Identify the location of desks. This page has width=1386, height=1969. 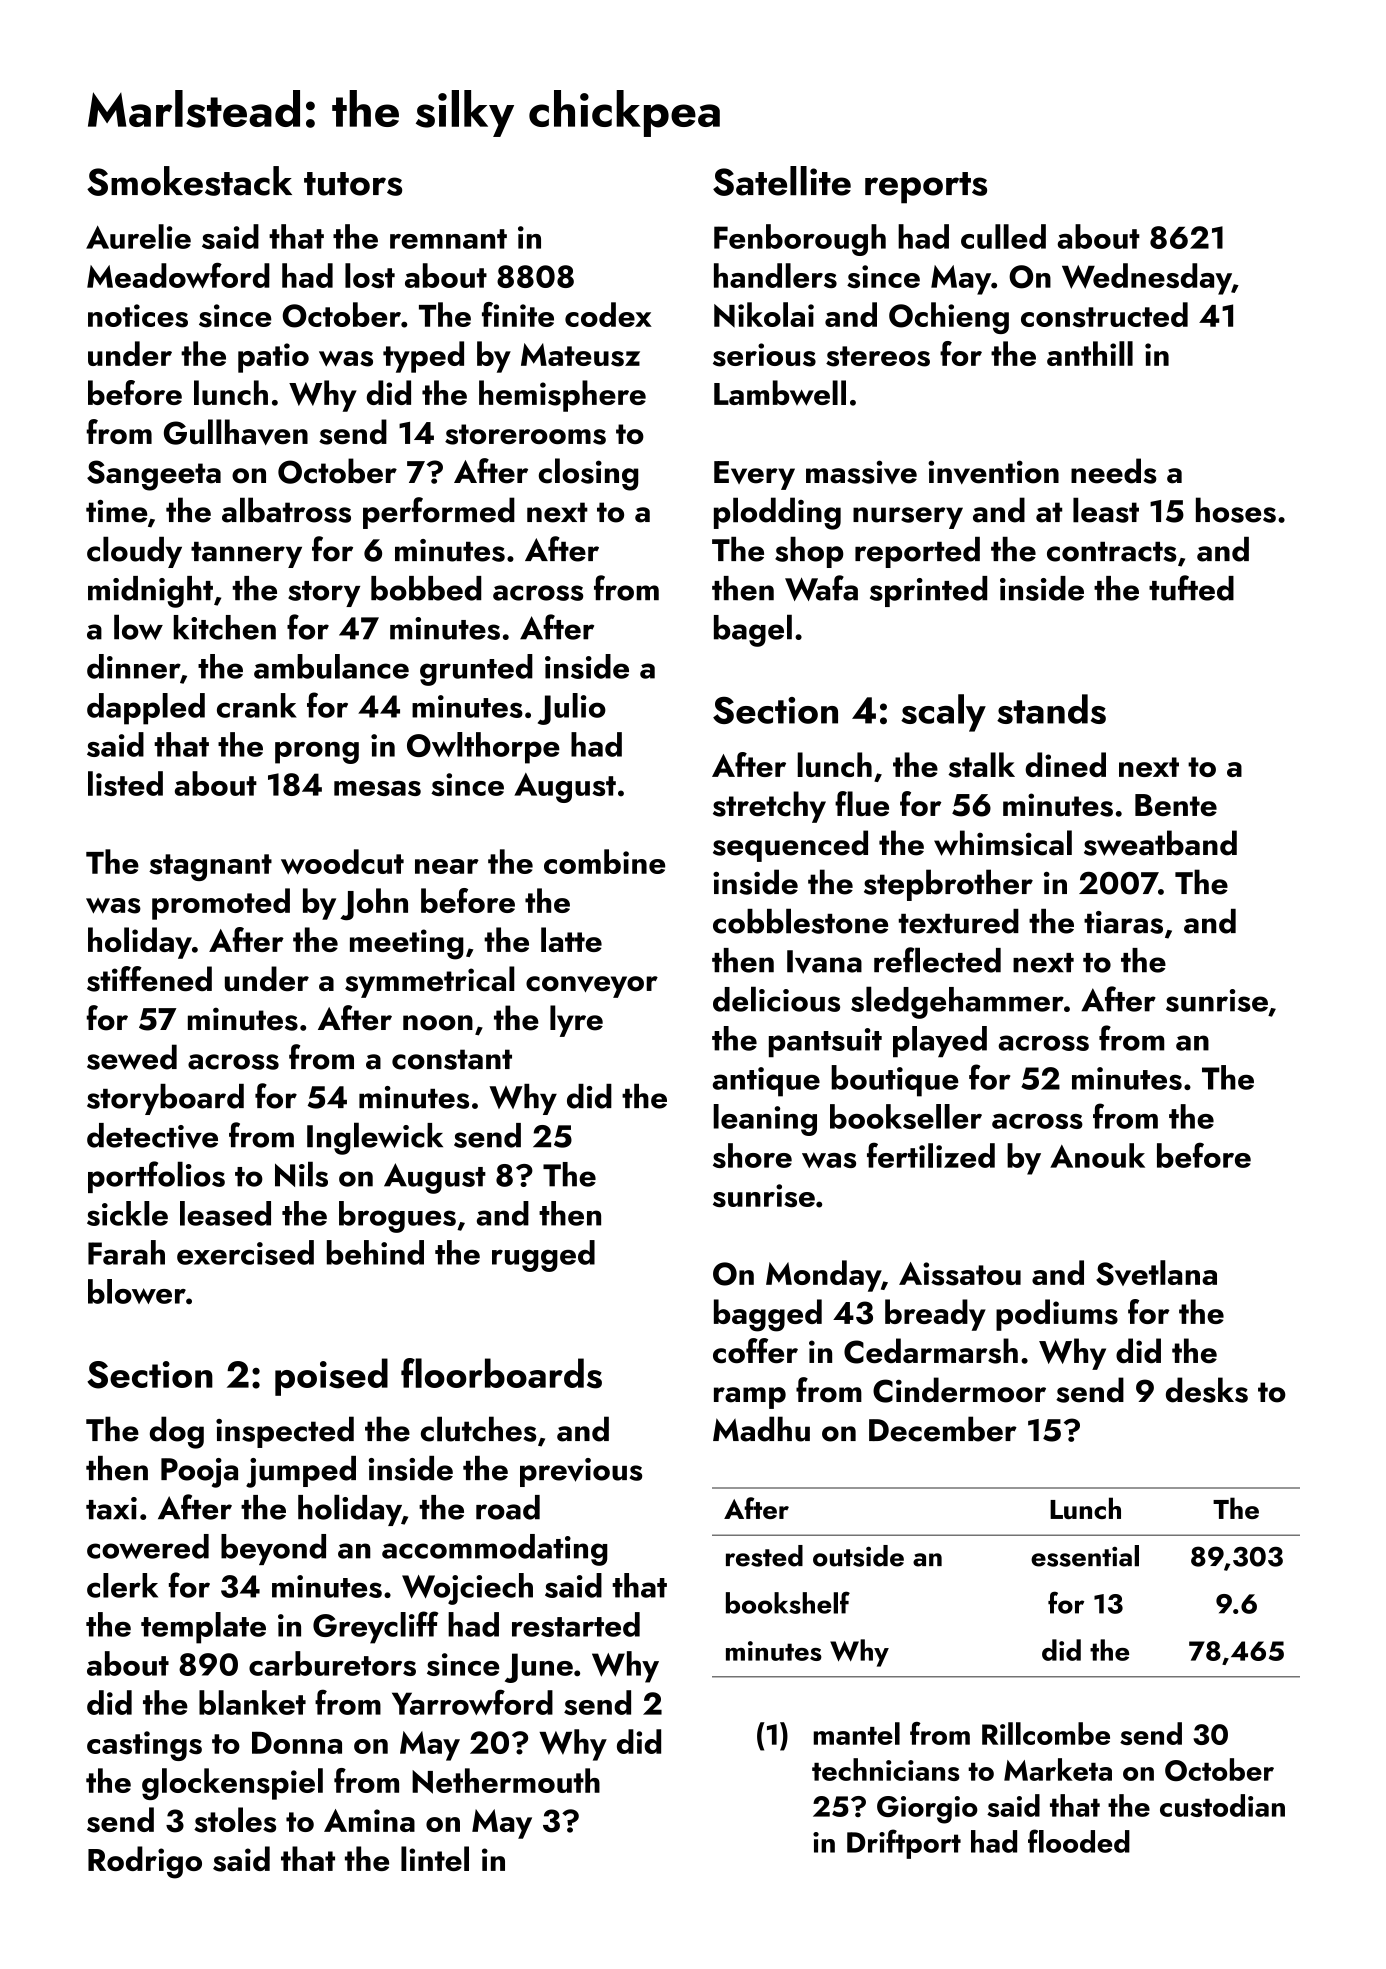
(1207, 1390).
